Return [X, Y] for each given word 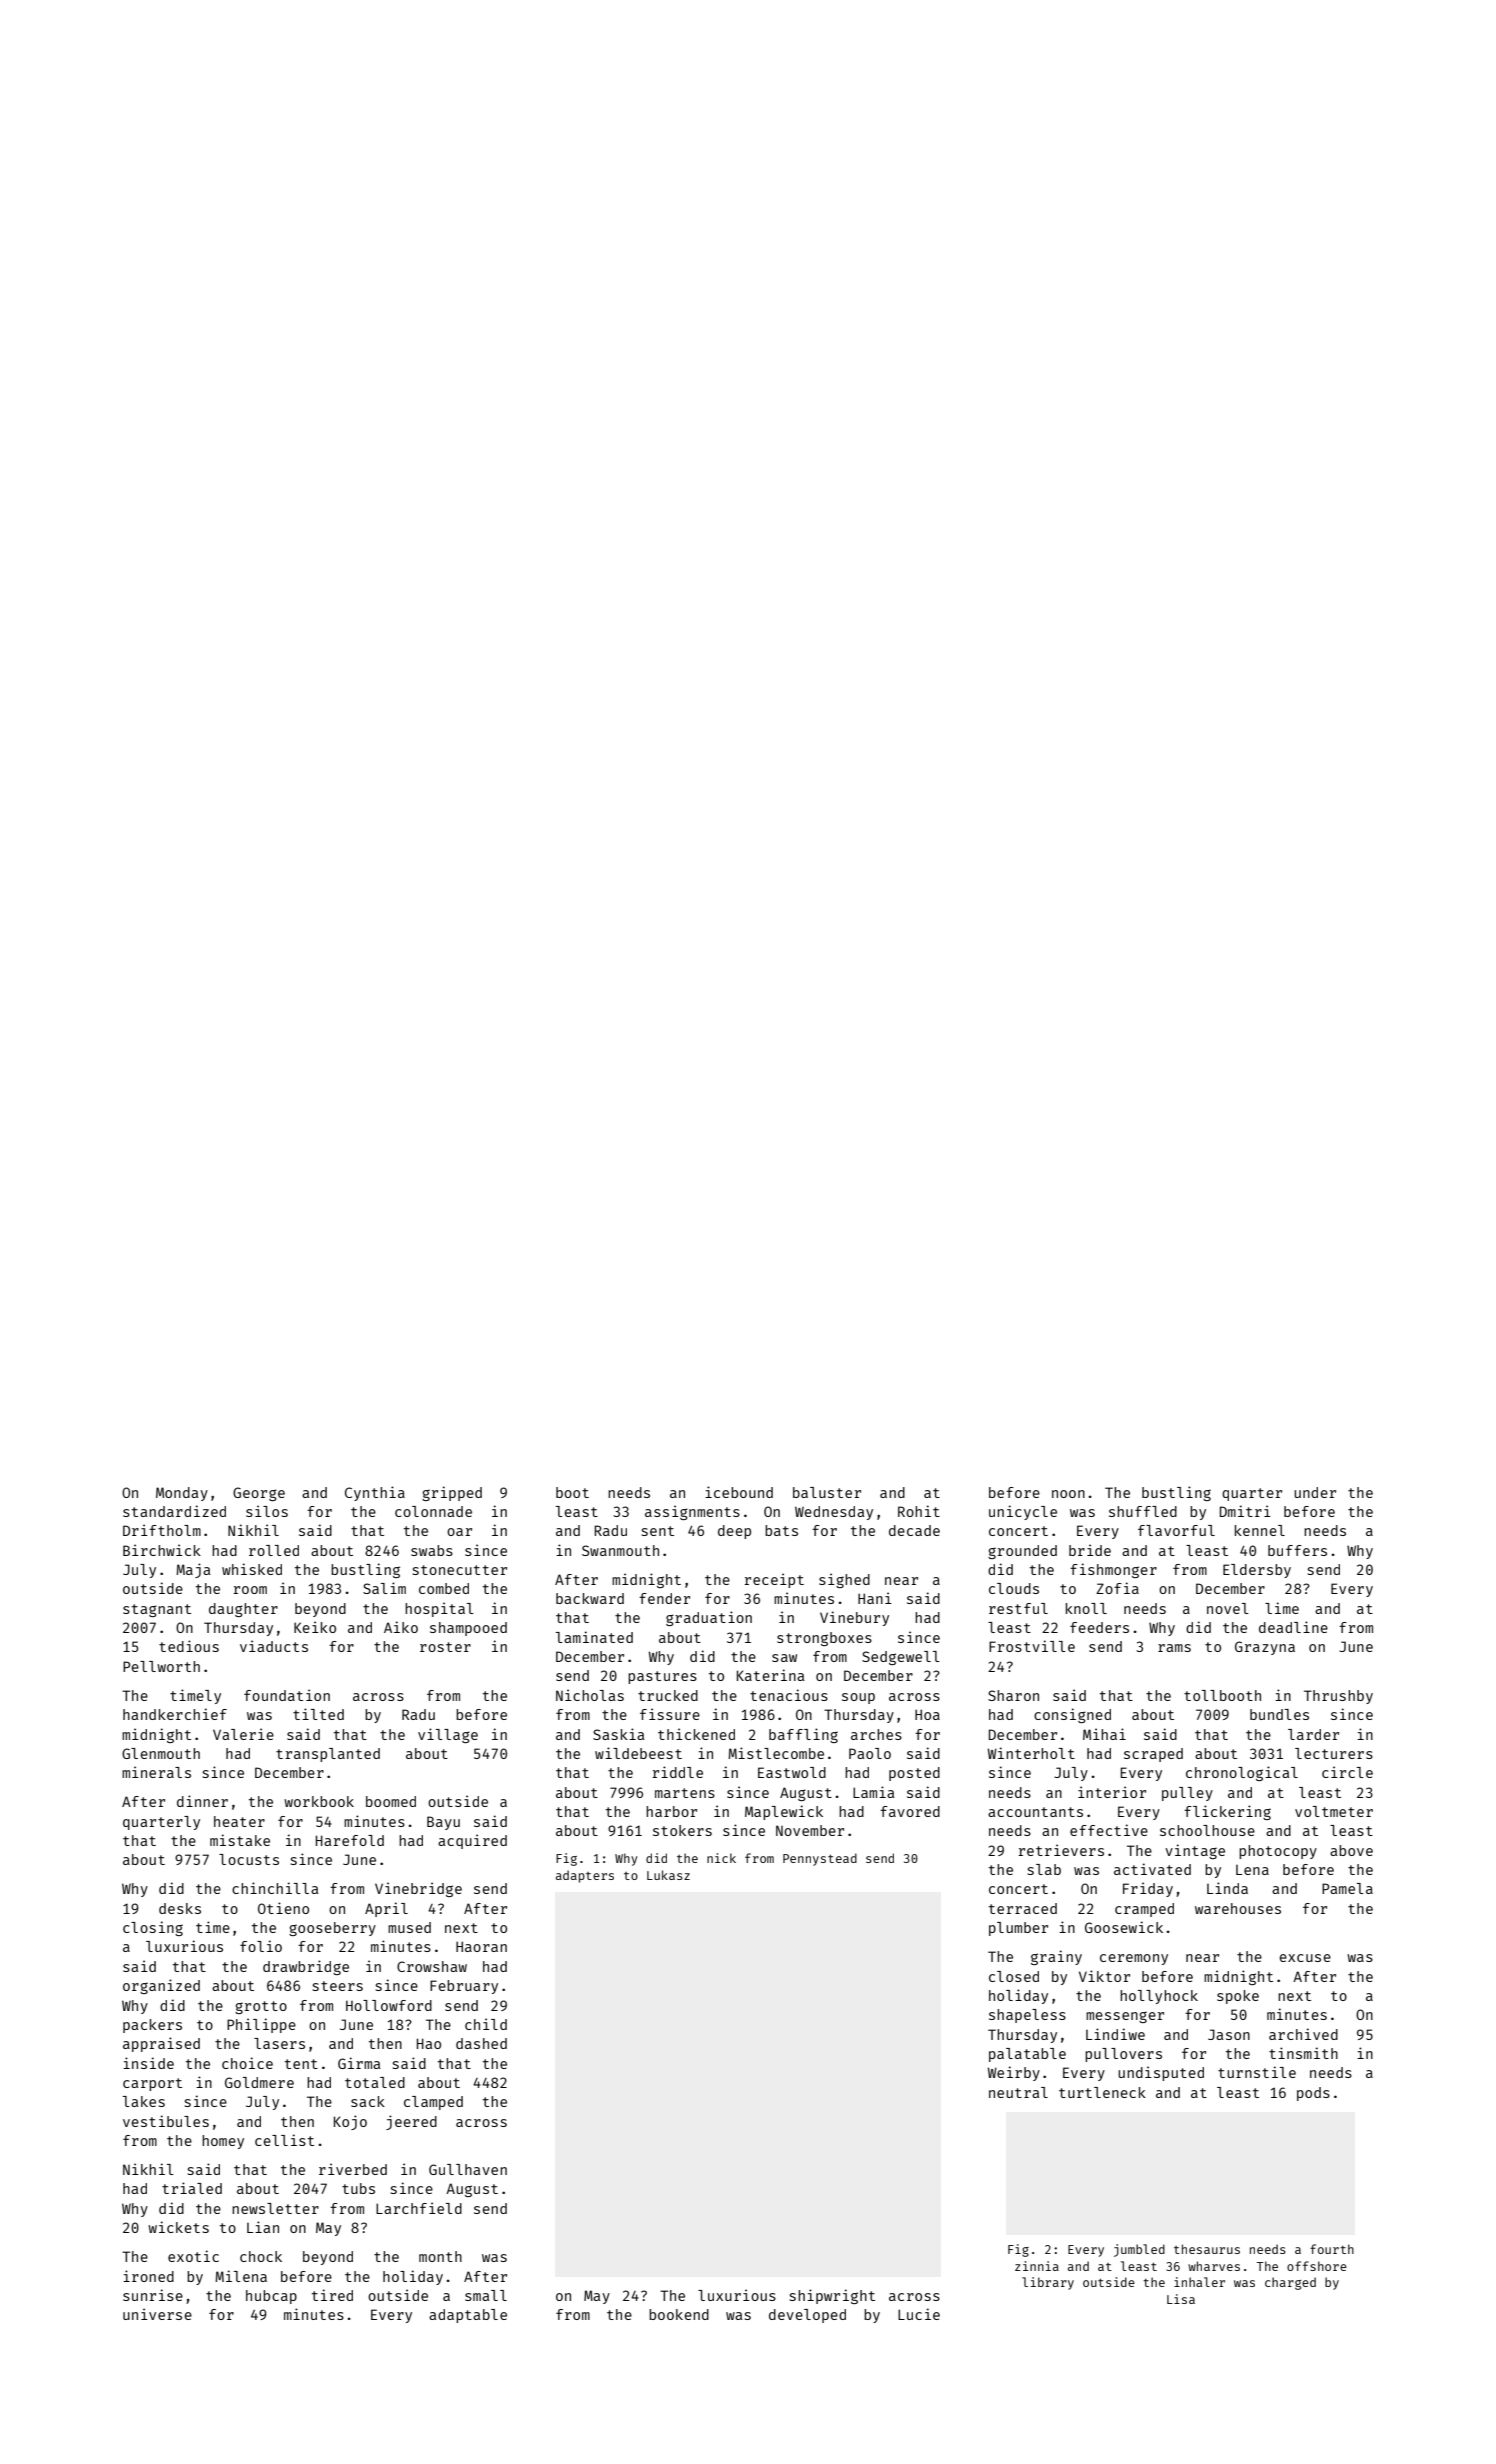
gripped [452, 1493]
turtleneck [1102, 2092]
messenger [1125, 2017]
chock [261, 2256]
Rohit [919, 1511]
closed [1014, 1976]
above [1351, 1850]
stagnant [157, 1610]
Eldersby [1257, 1571]
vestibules [166, 2121]
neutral [1018, 2092]
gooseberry [332, 1929]
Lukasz [668, 1875]
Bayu [443, 1823]
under [1315, 1492]
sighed [844, 1580]
